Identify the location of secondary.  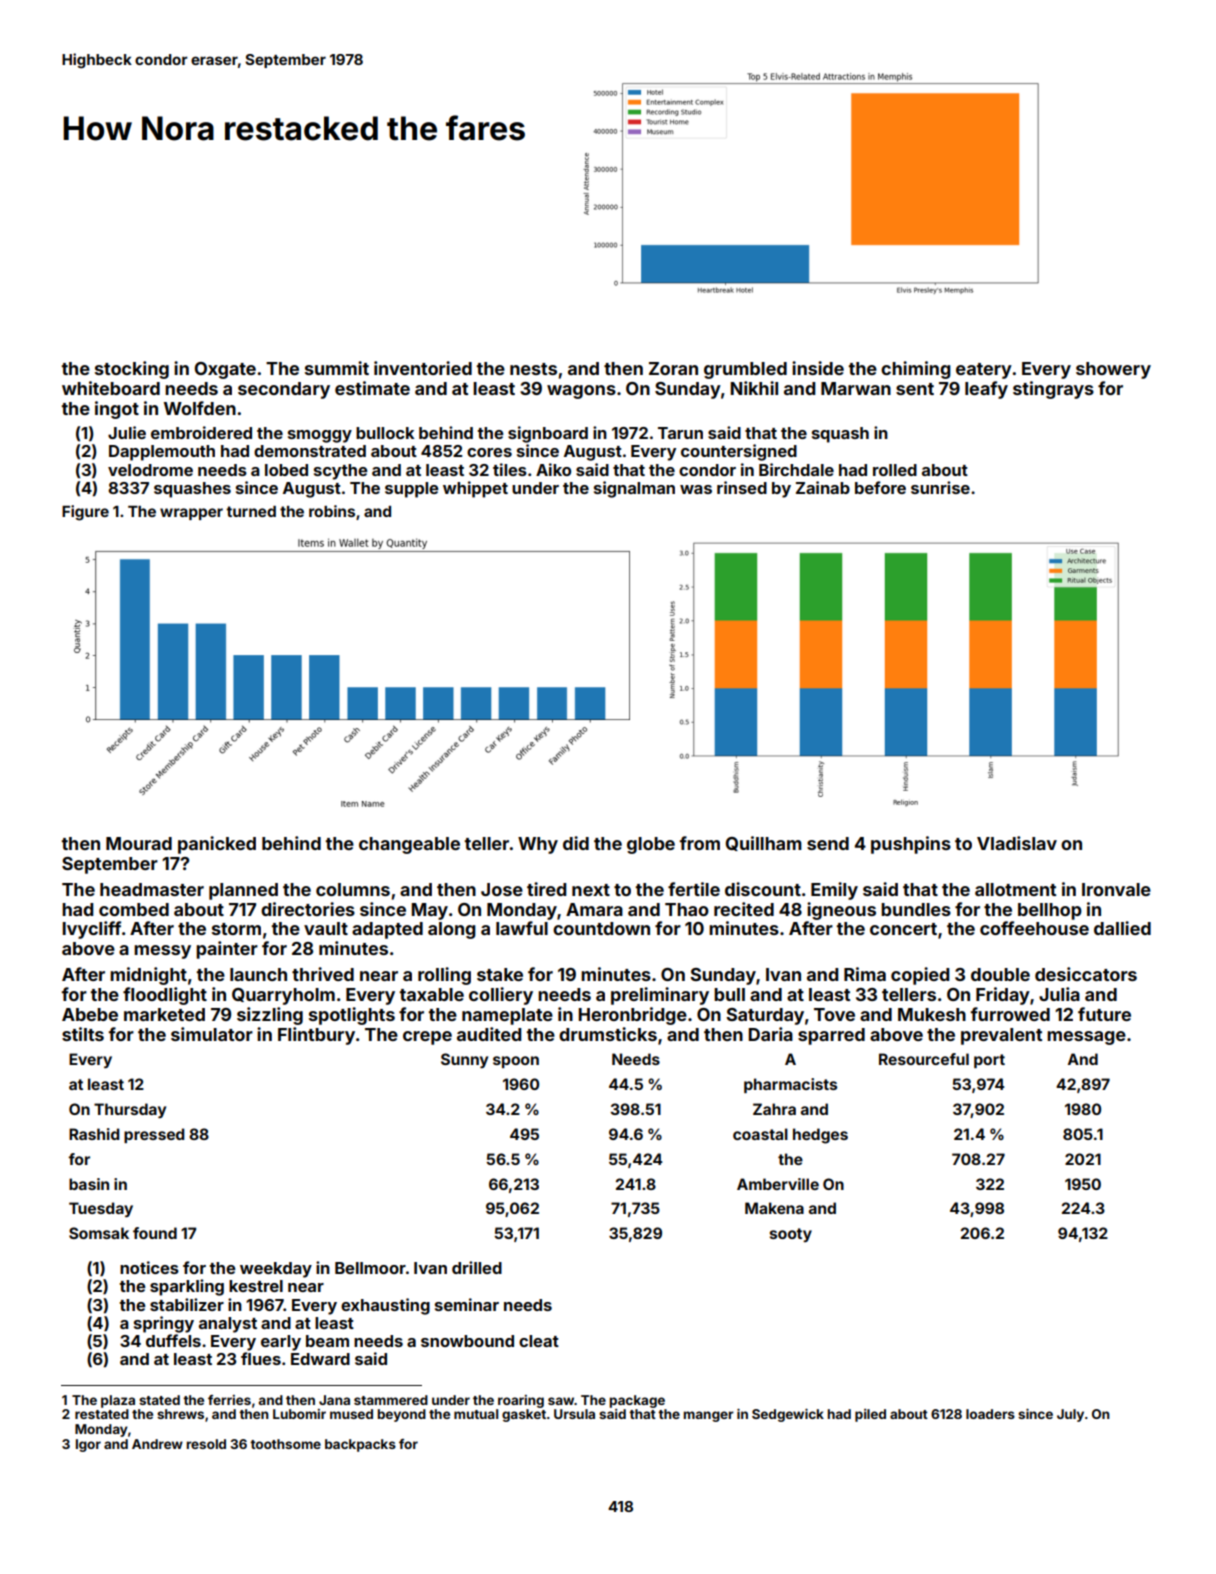
(284, 390).
